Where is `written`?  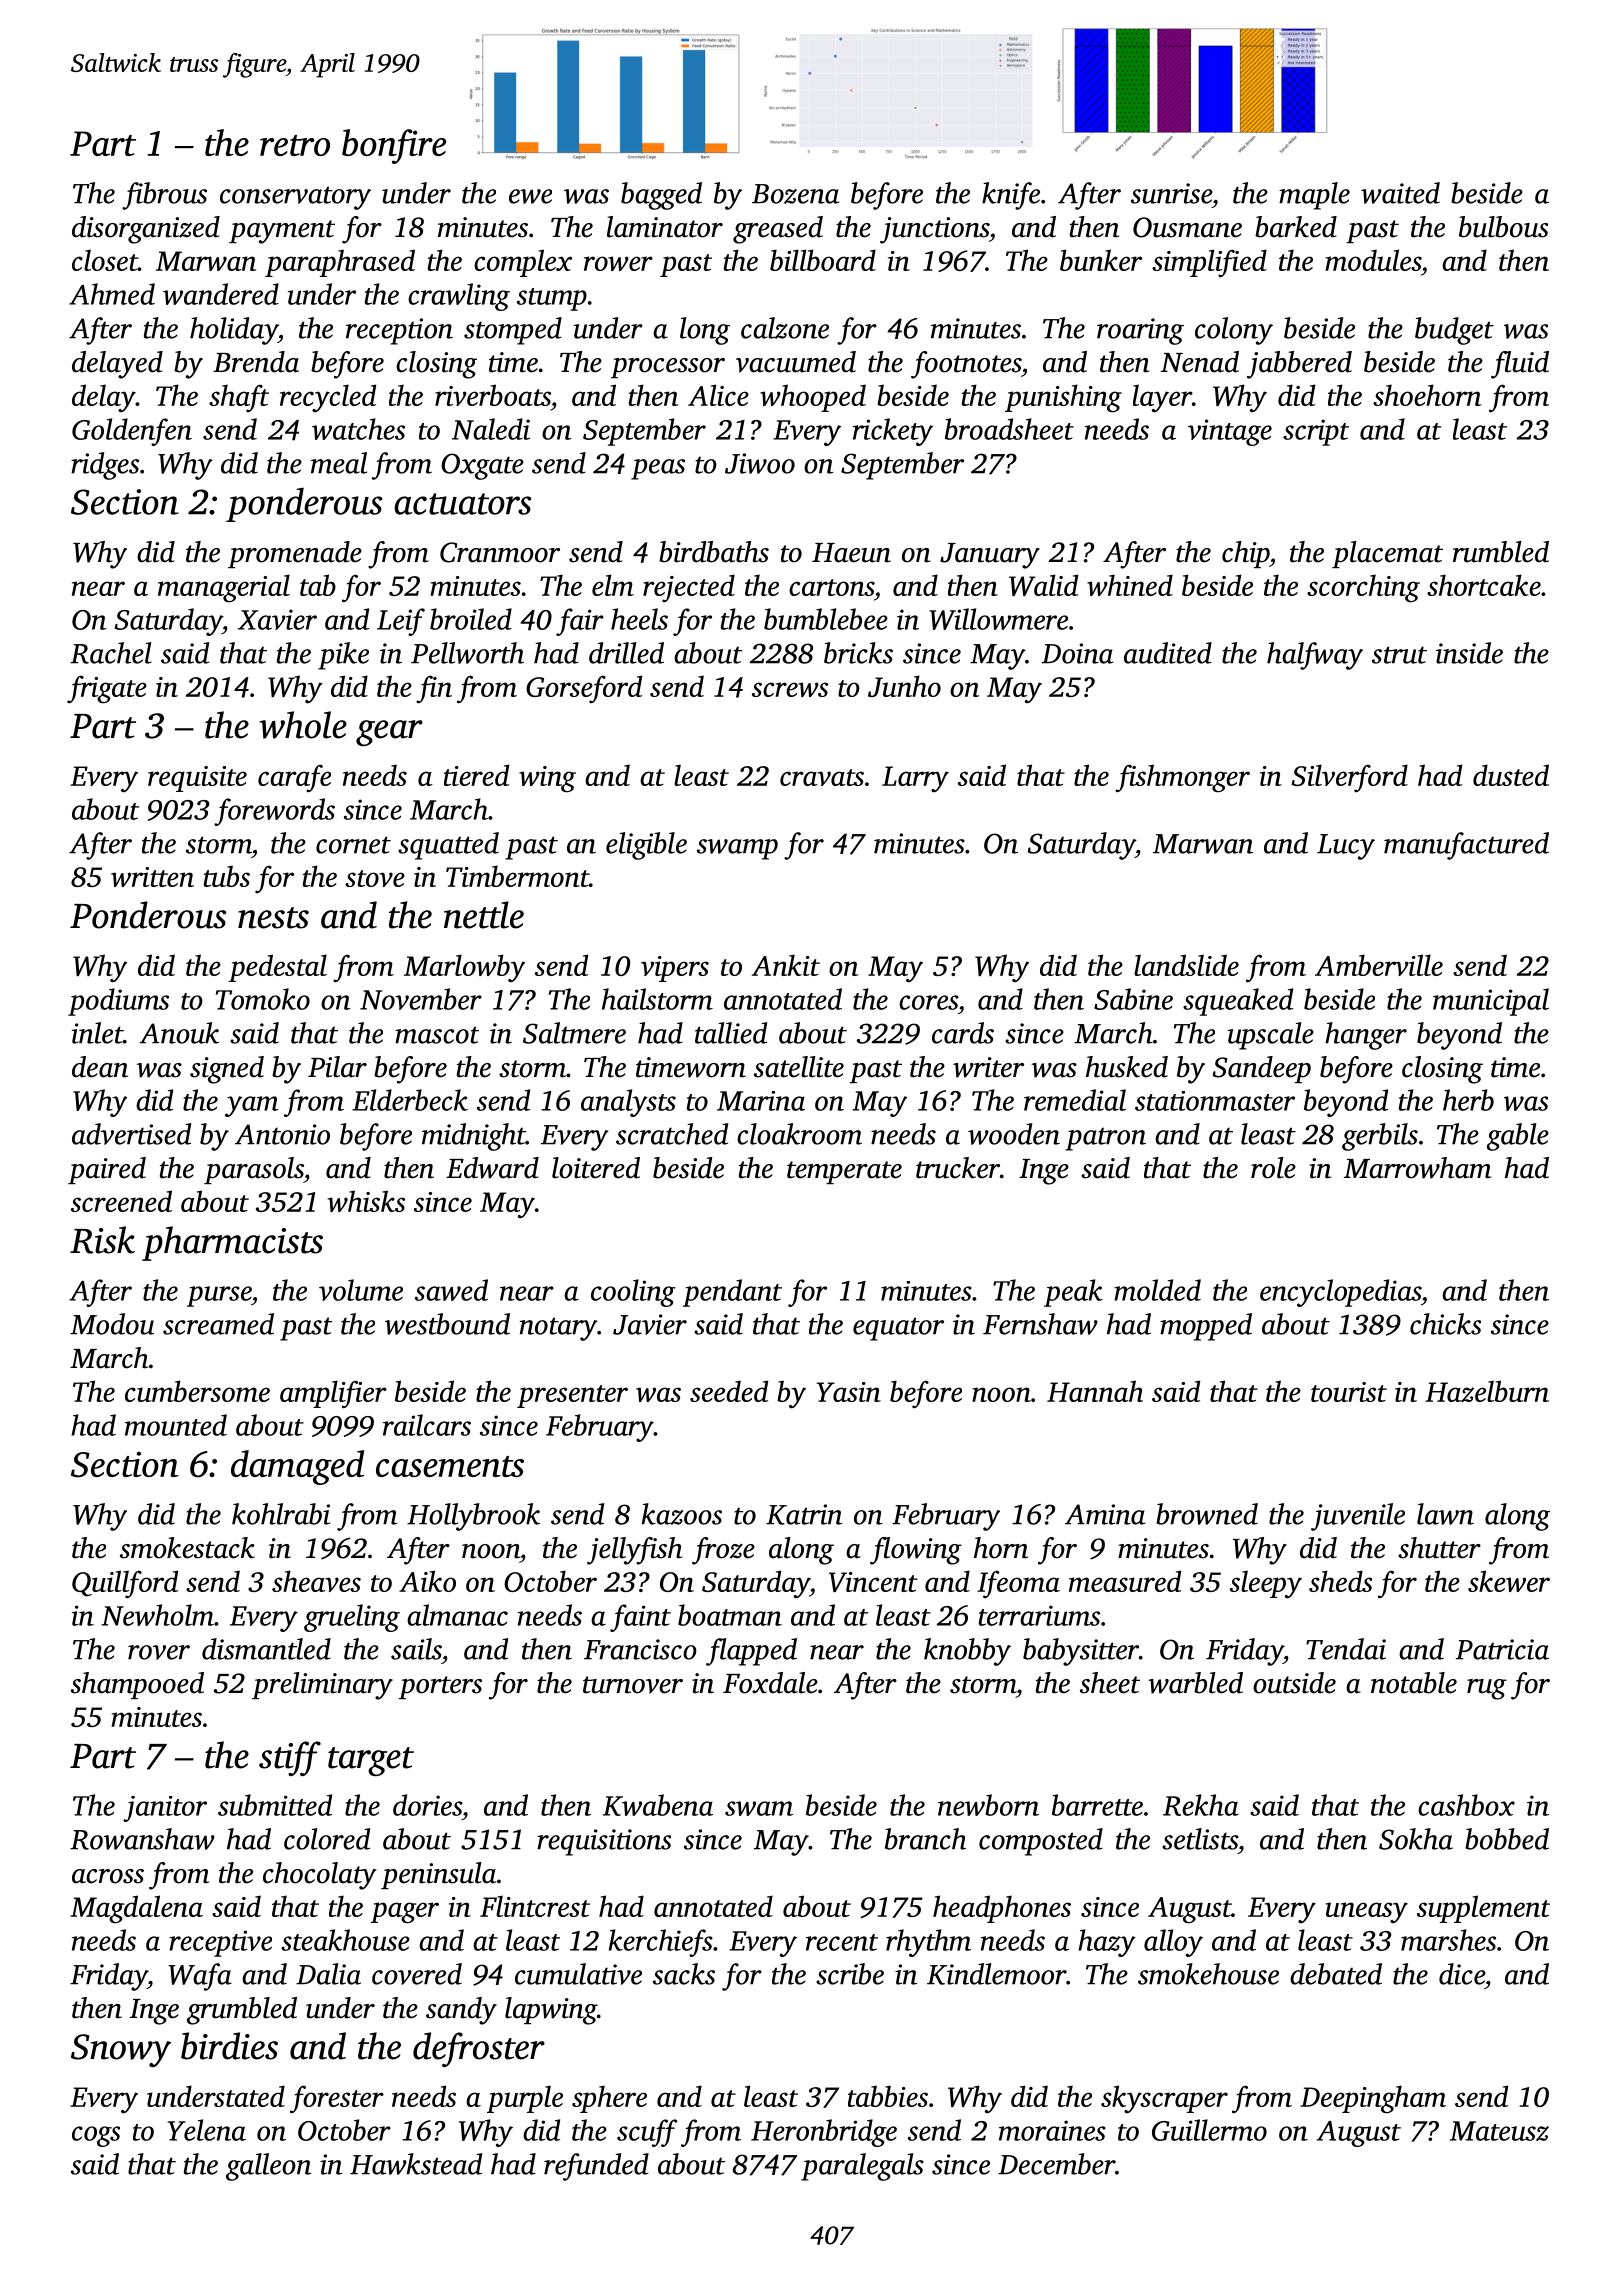
written is located at coordinates (152, 877).
